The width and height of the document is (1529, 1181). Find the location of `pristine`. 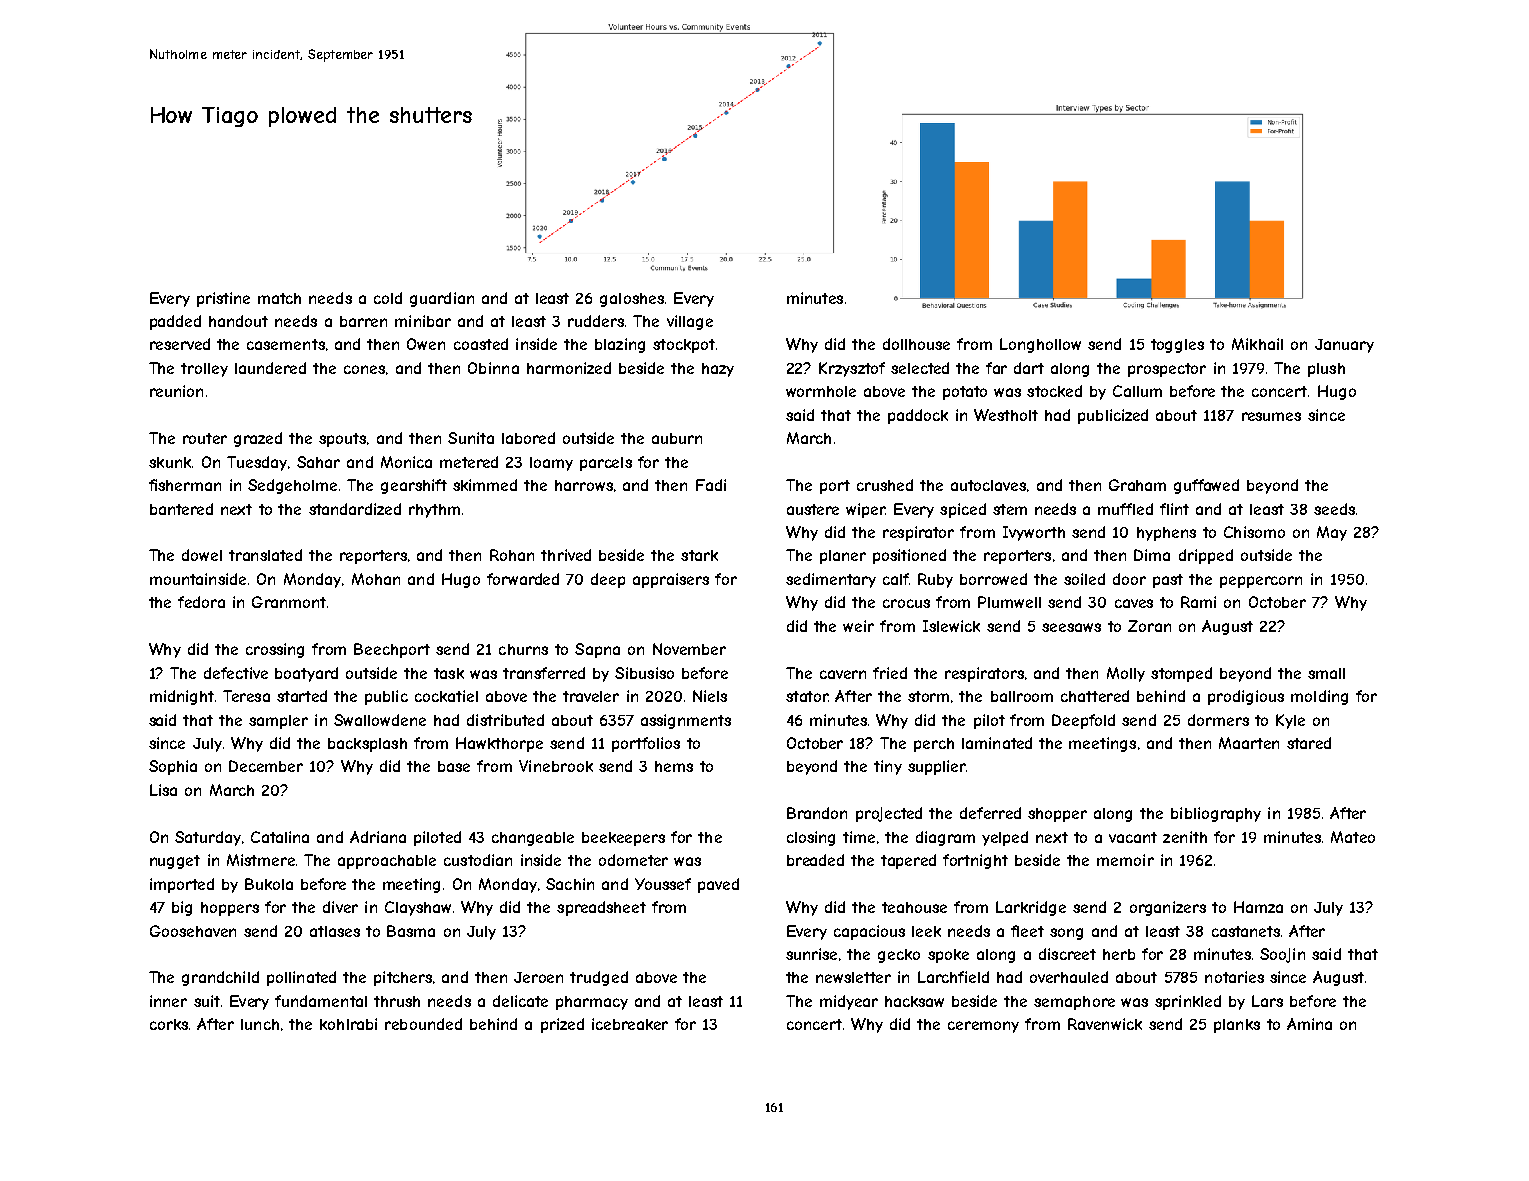

pristine is located at coordinates (223, 299).
